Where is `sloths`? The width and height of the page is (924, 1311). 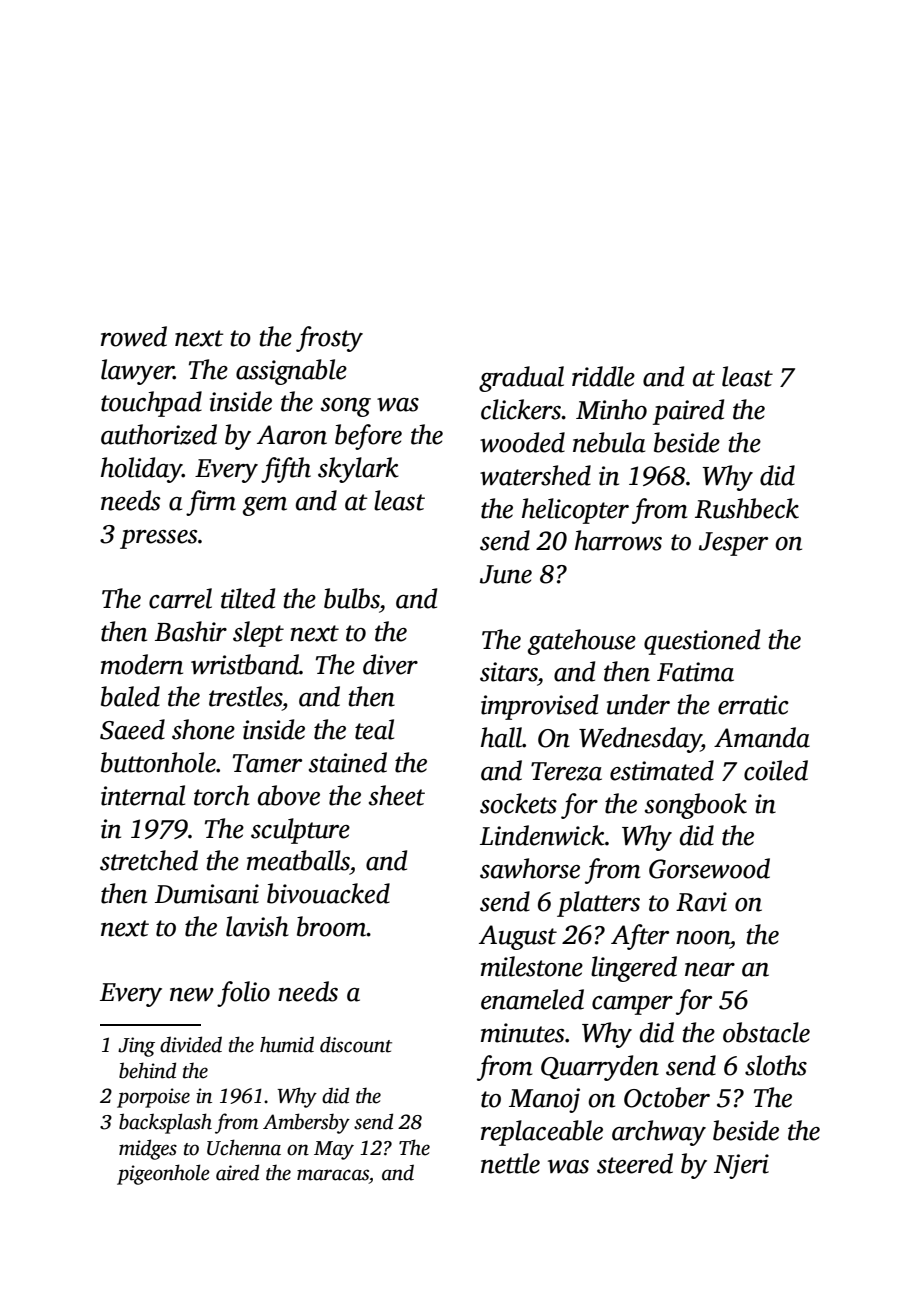 sloths is located at coordinates (776, 1065).
